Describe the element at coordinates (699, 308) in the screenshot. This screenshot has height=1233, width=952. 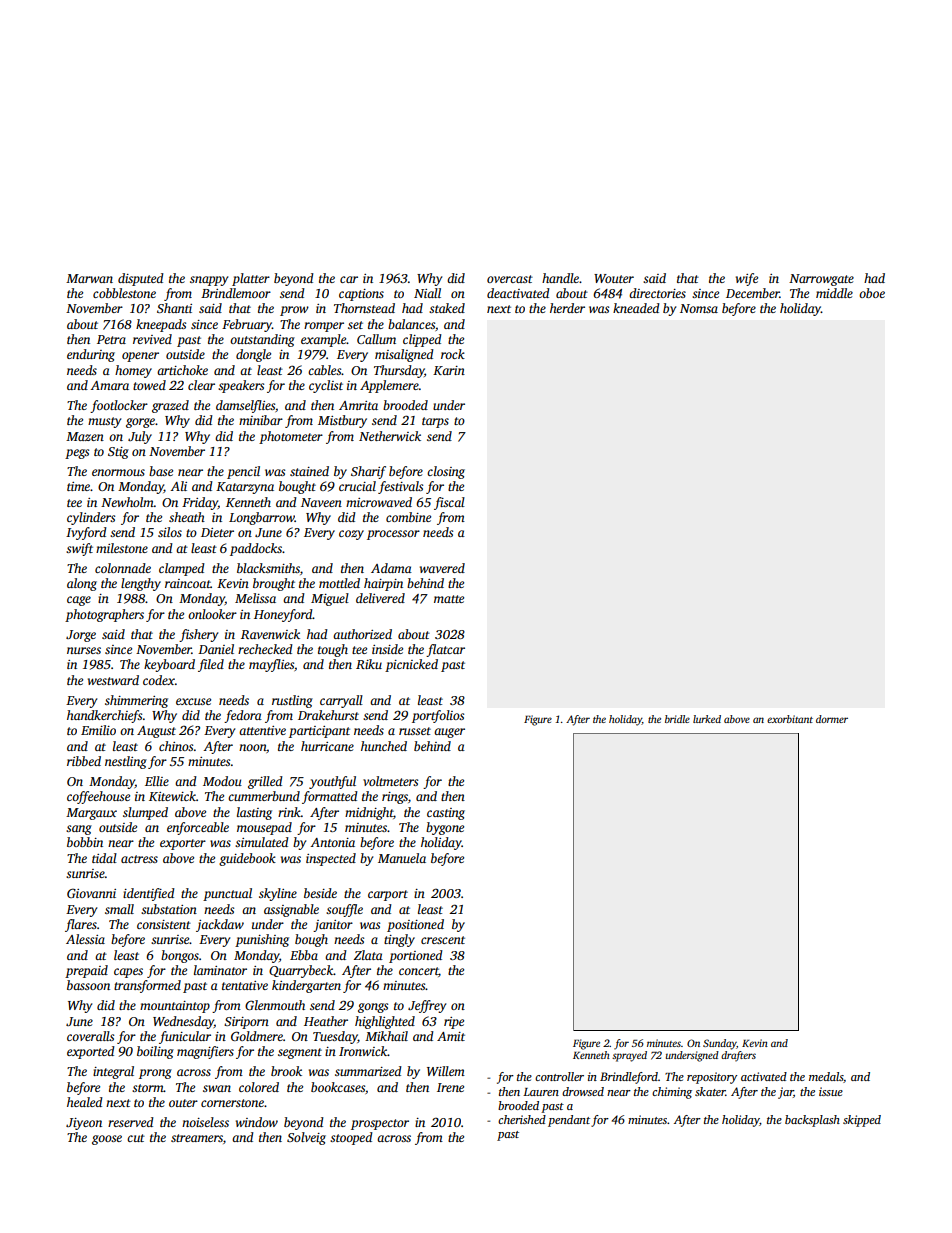
I see `Nomsa` at that location.
